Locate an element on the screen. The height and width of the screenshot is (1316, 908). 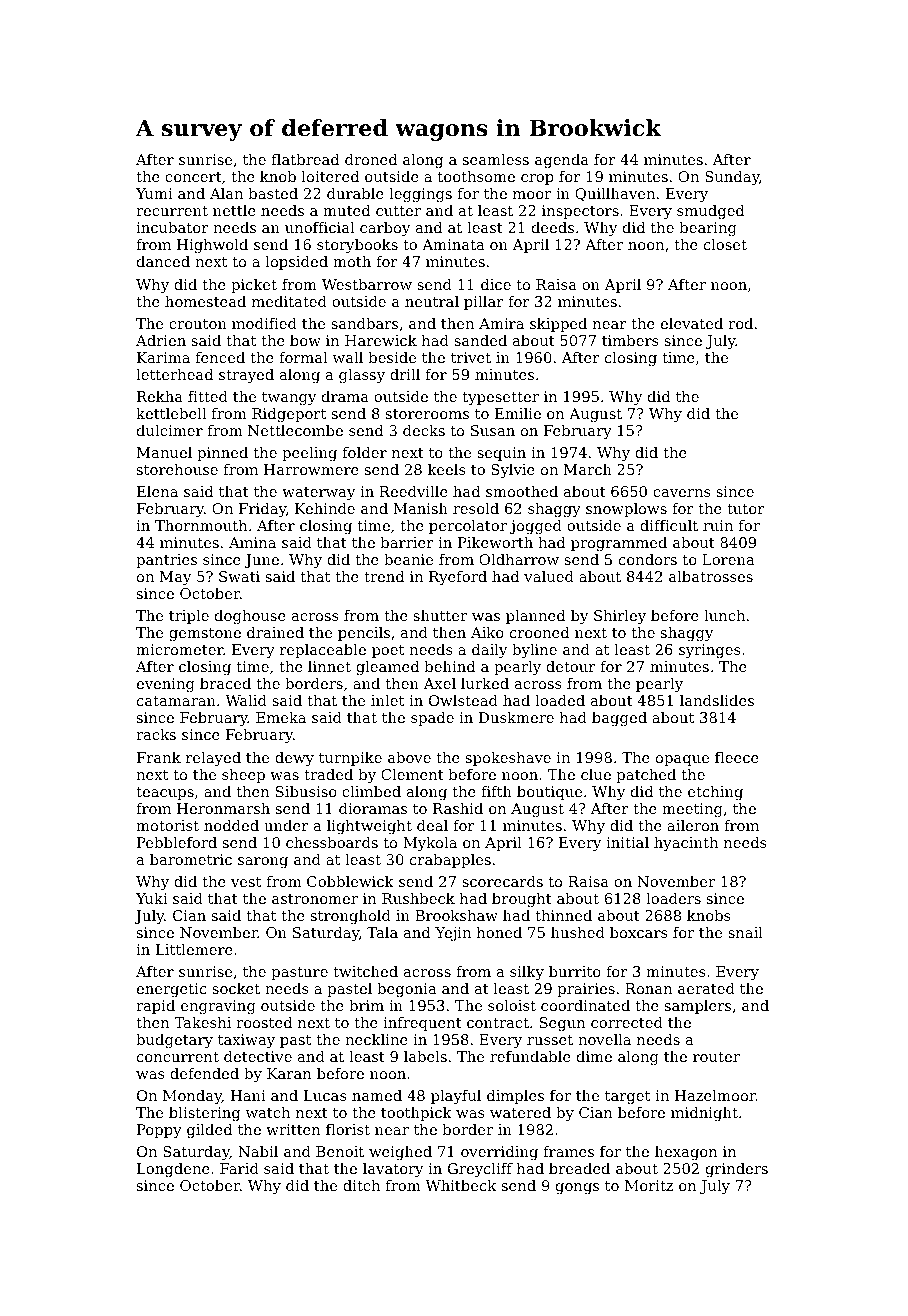
inlet is located at coordinates (387, 700).
